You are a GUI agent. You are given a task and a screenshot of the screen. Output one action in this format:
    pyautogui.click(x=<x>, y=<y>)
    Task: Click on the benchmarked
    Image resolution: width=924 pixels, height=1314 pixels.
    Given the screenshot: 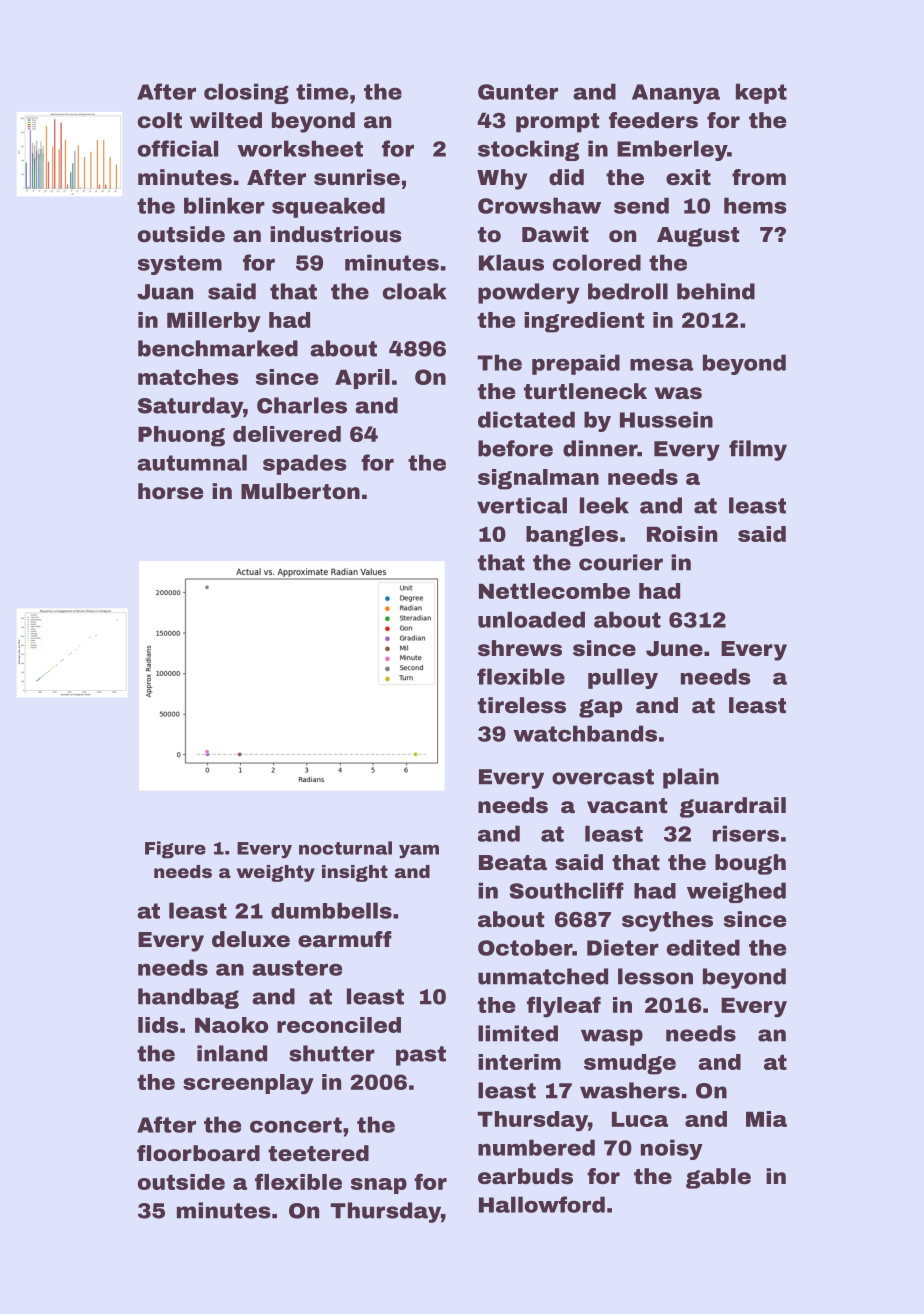 What is the action you would take?
    pyautogui.click(x=218, y=348)
